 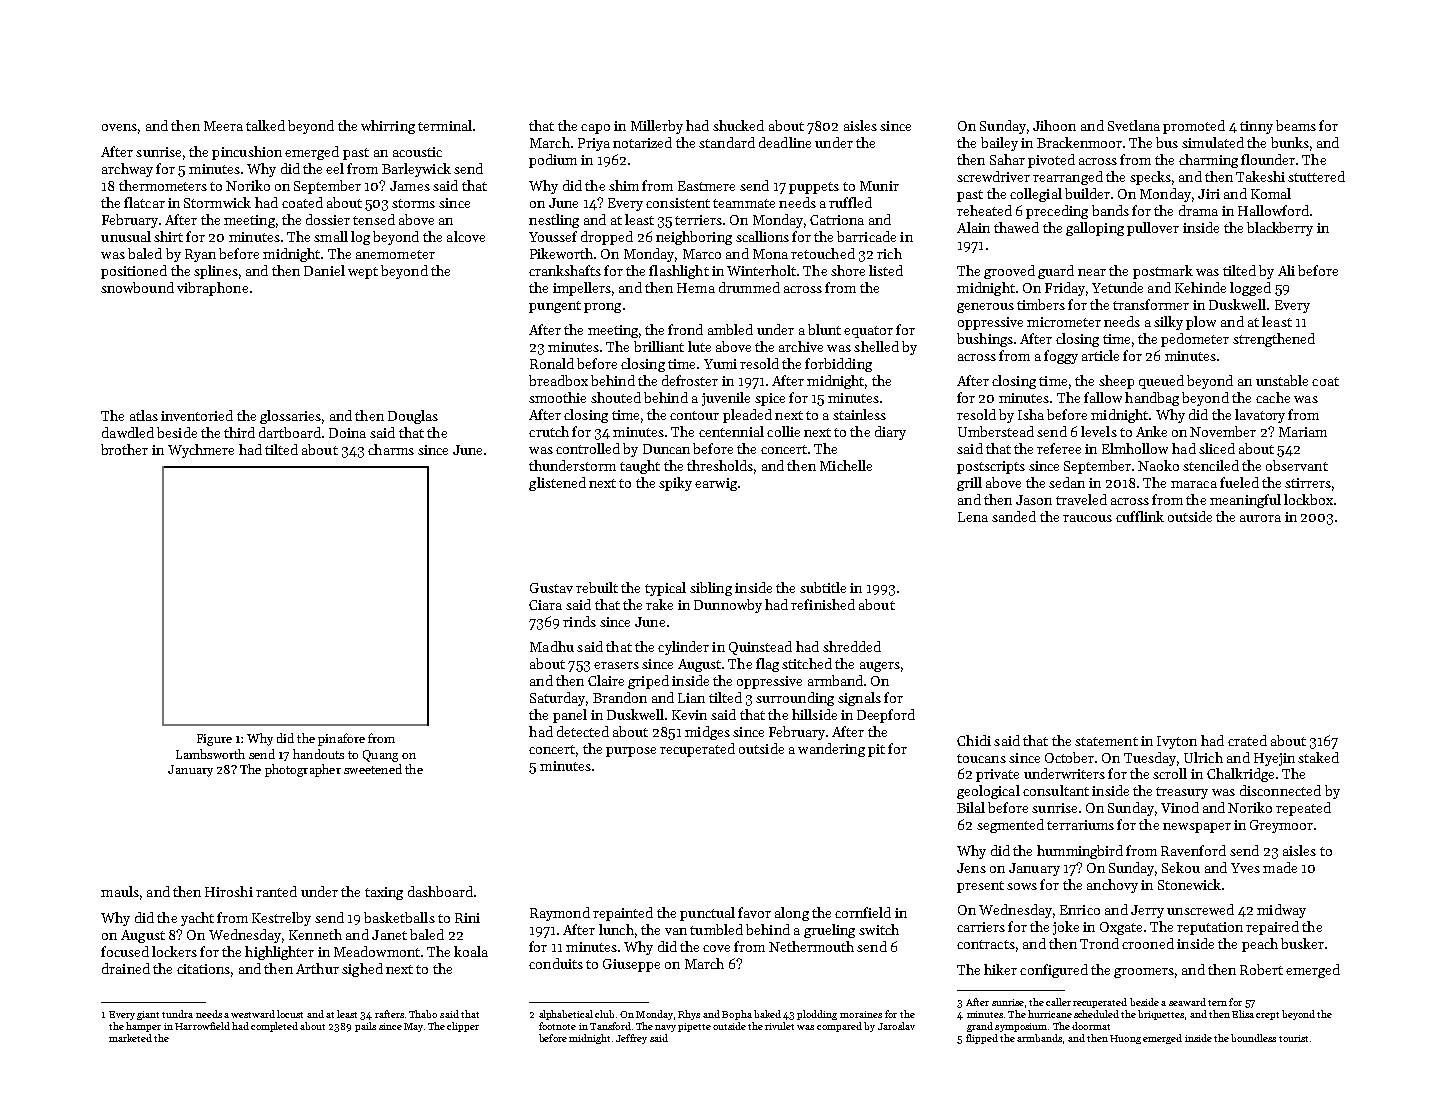 What do you see at coordinates (831, 750) in the screenshot?
I see `wandering` at bounding box center [831, 750].
